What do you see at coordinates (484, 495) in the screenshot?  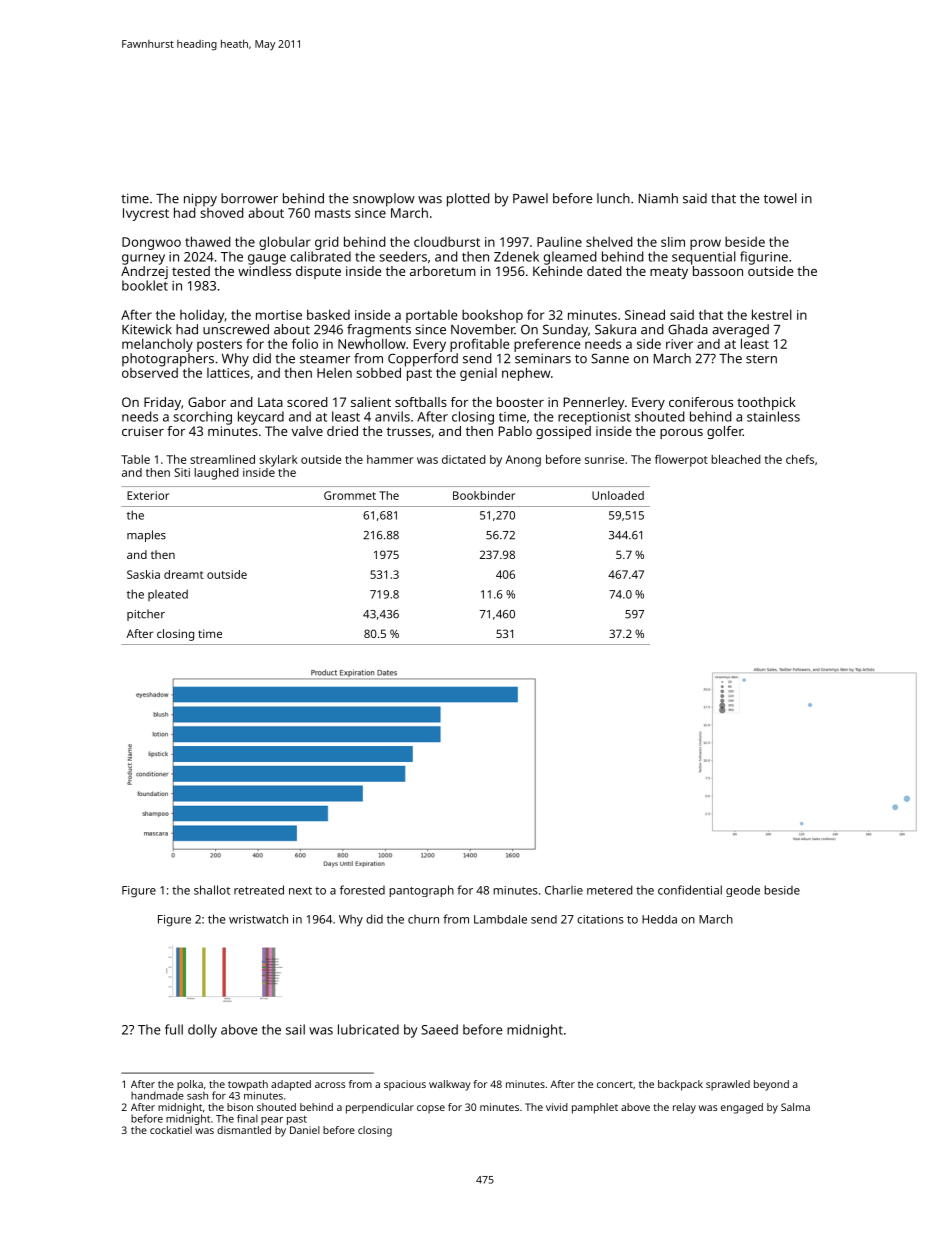 I see `Bookbinder` at bounding box center [484, 495].
